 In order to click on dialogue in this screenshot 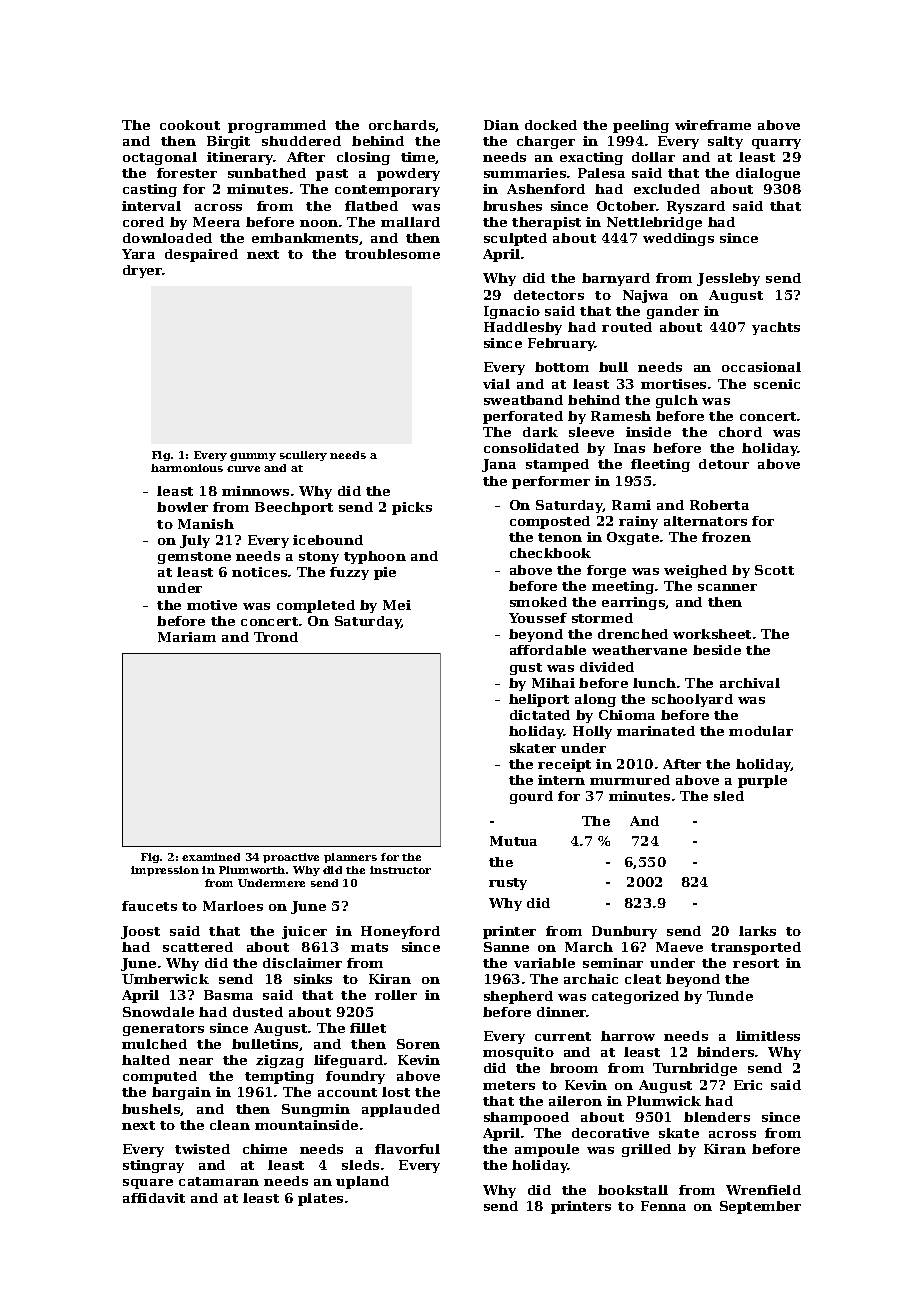, I will do `click(768, 174)`.
